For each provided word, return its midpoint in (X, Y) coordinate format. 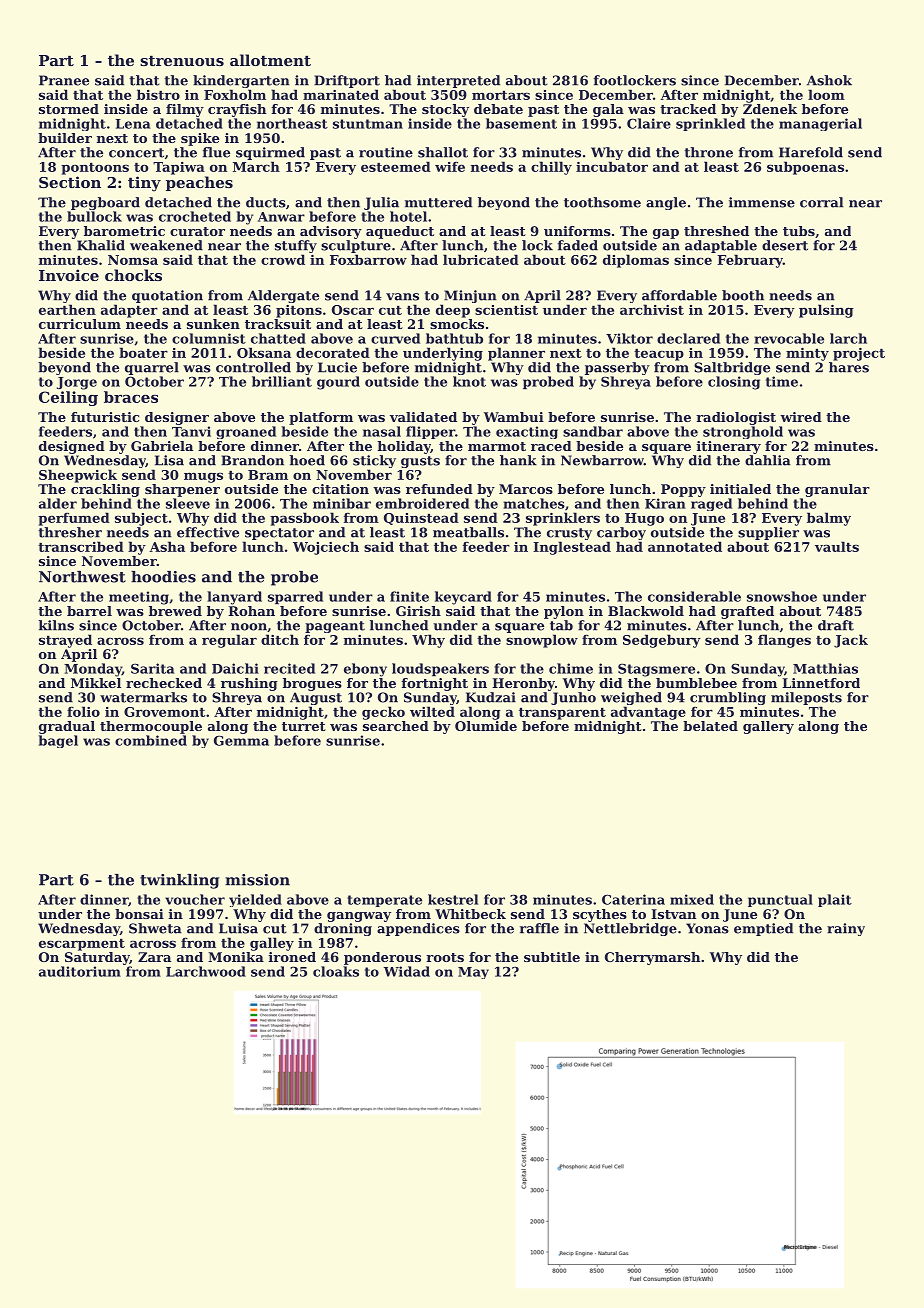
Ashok (829, 80)
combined (151, 740)
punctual (780, 900)
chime (571, 668)
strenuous (182, 60)
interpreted (458, 81)
